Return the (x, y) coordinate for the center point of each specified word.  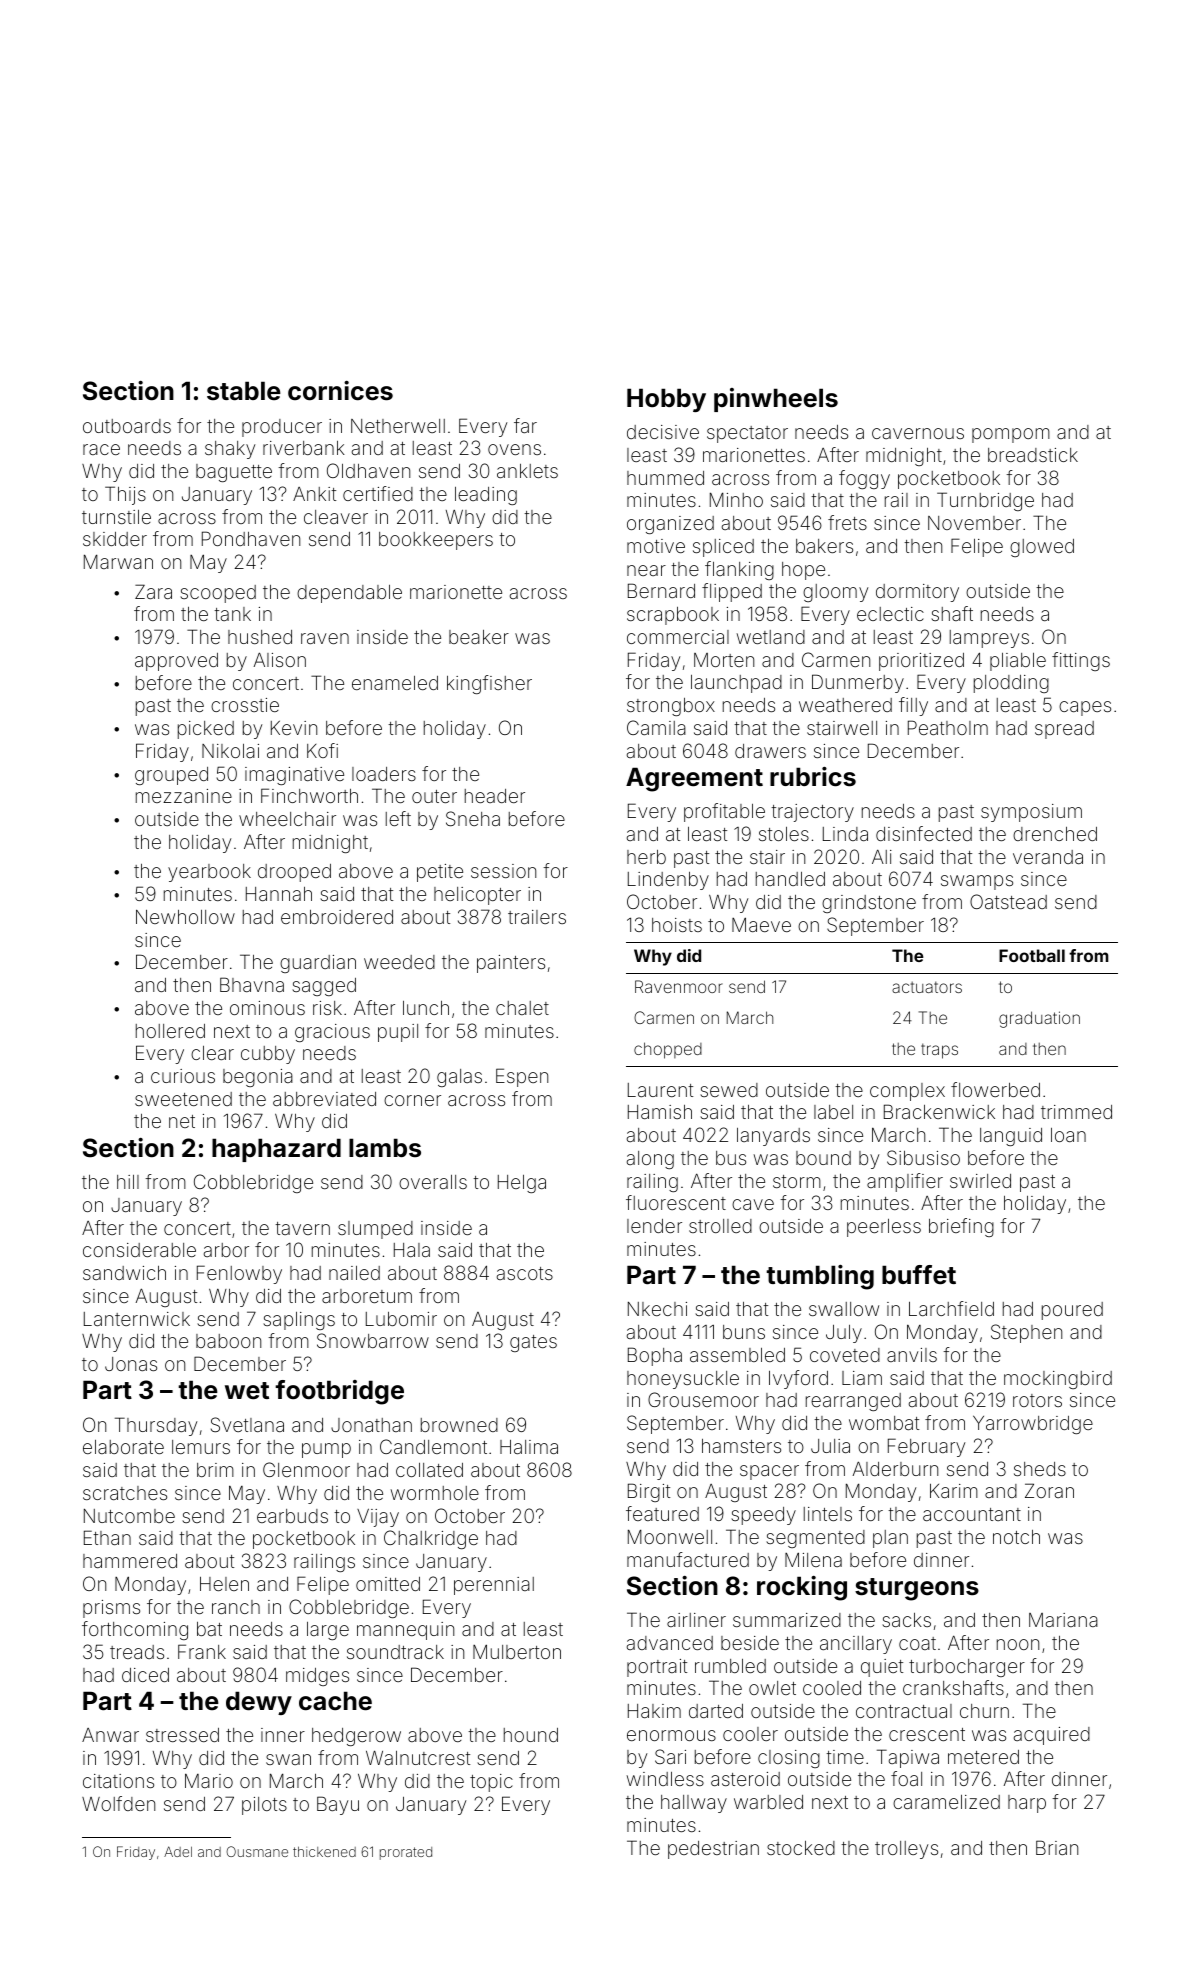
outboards (127, 426)
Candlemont (433, 1446)
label (833, 1112)
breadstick (1033, 455)
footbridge (339, 1392)
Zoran (1049, 1490)
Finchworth (309, 795)
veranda (1048, 857)
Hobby (666, 400)
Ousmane (257, 1851)
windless (665, 1779)
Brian (1057, 1847)
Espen (522, 1077)
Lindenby (668, 881)
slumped (375, 1230)
